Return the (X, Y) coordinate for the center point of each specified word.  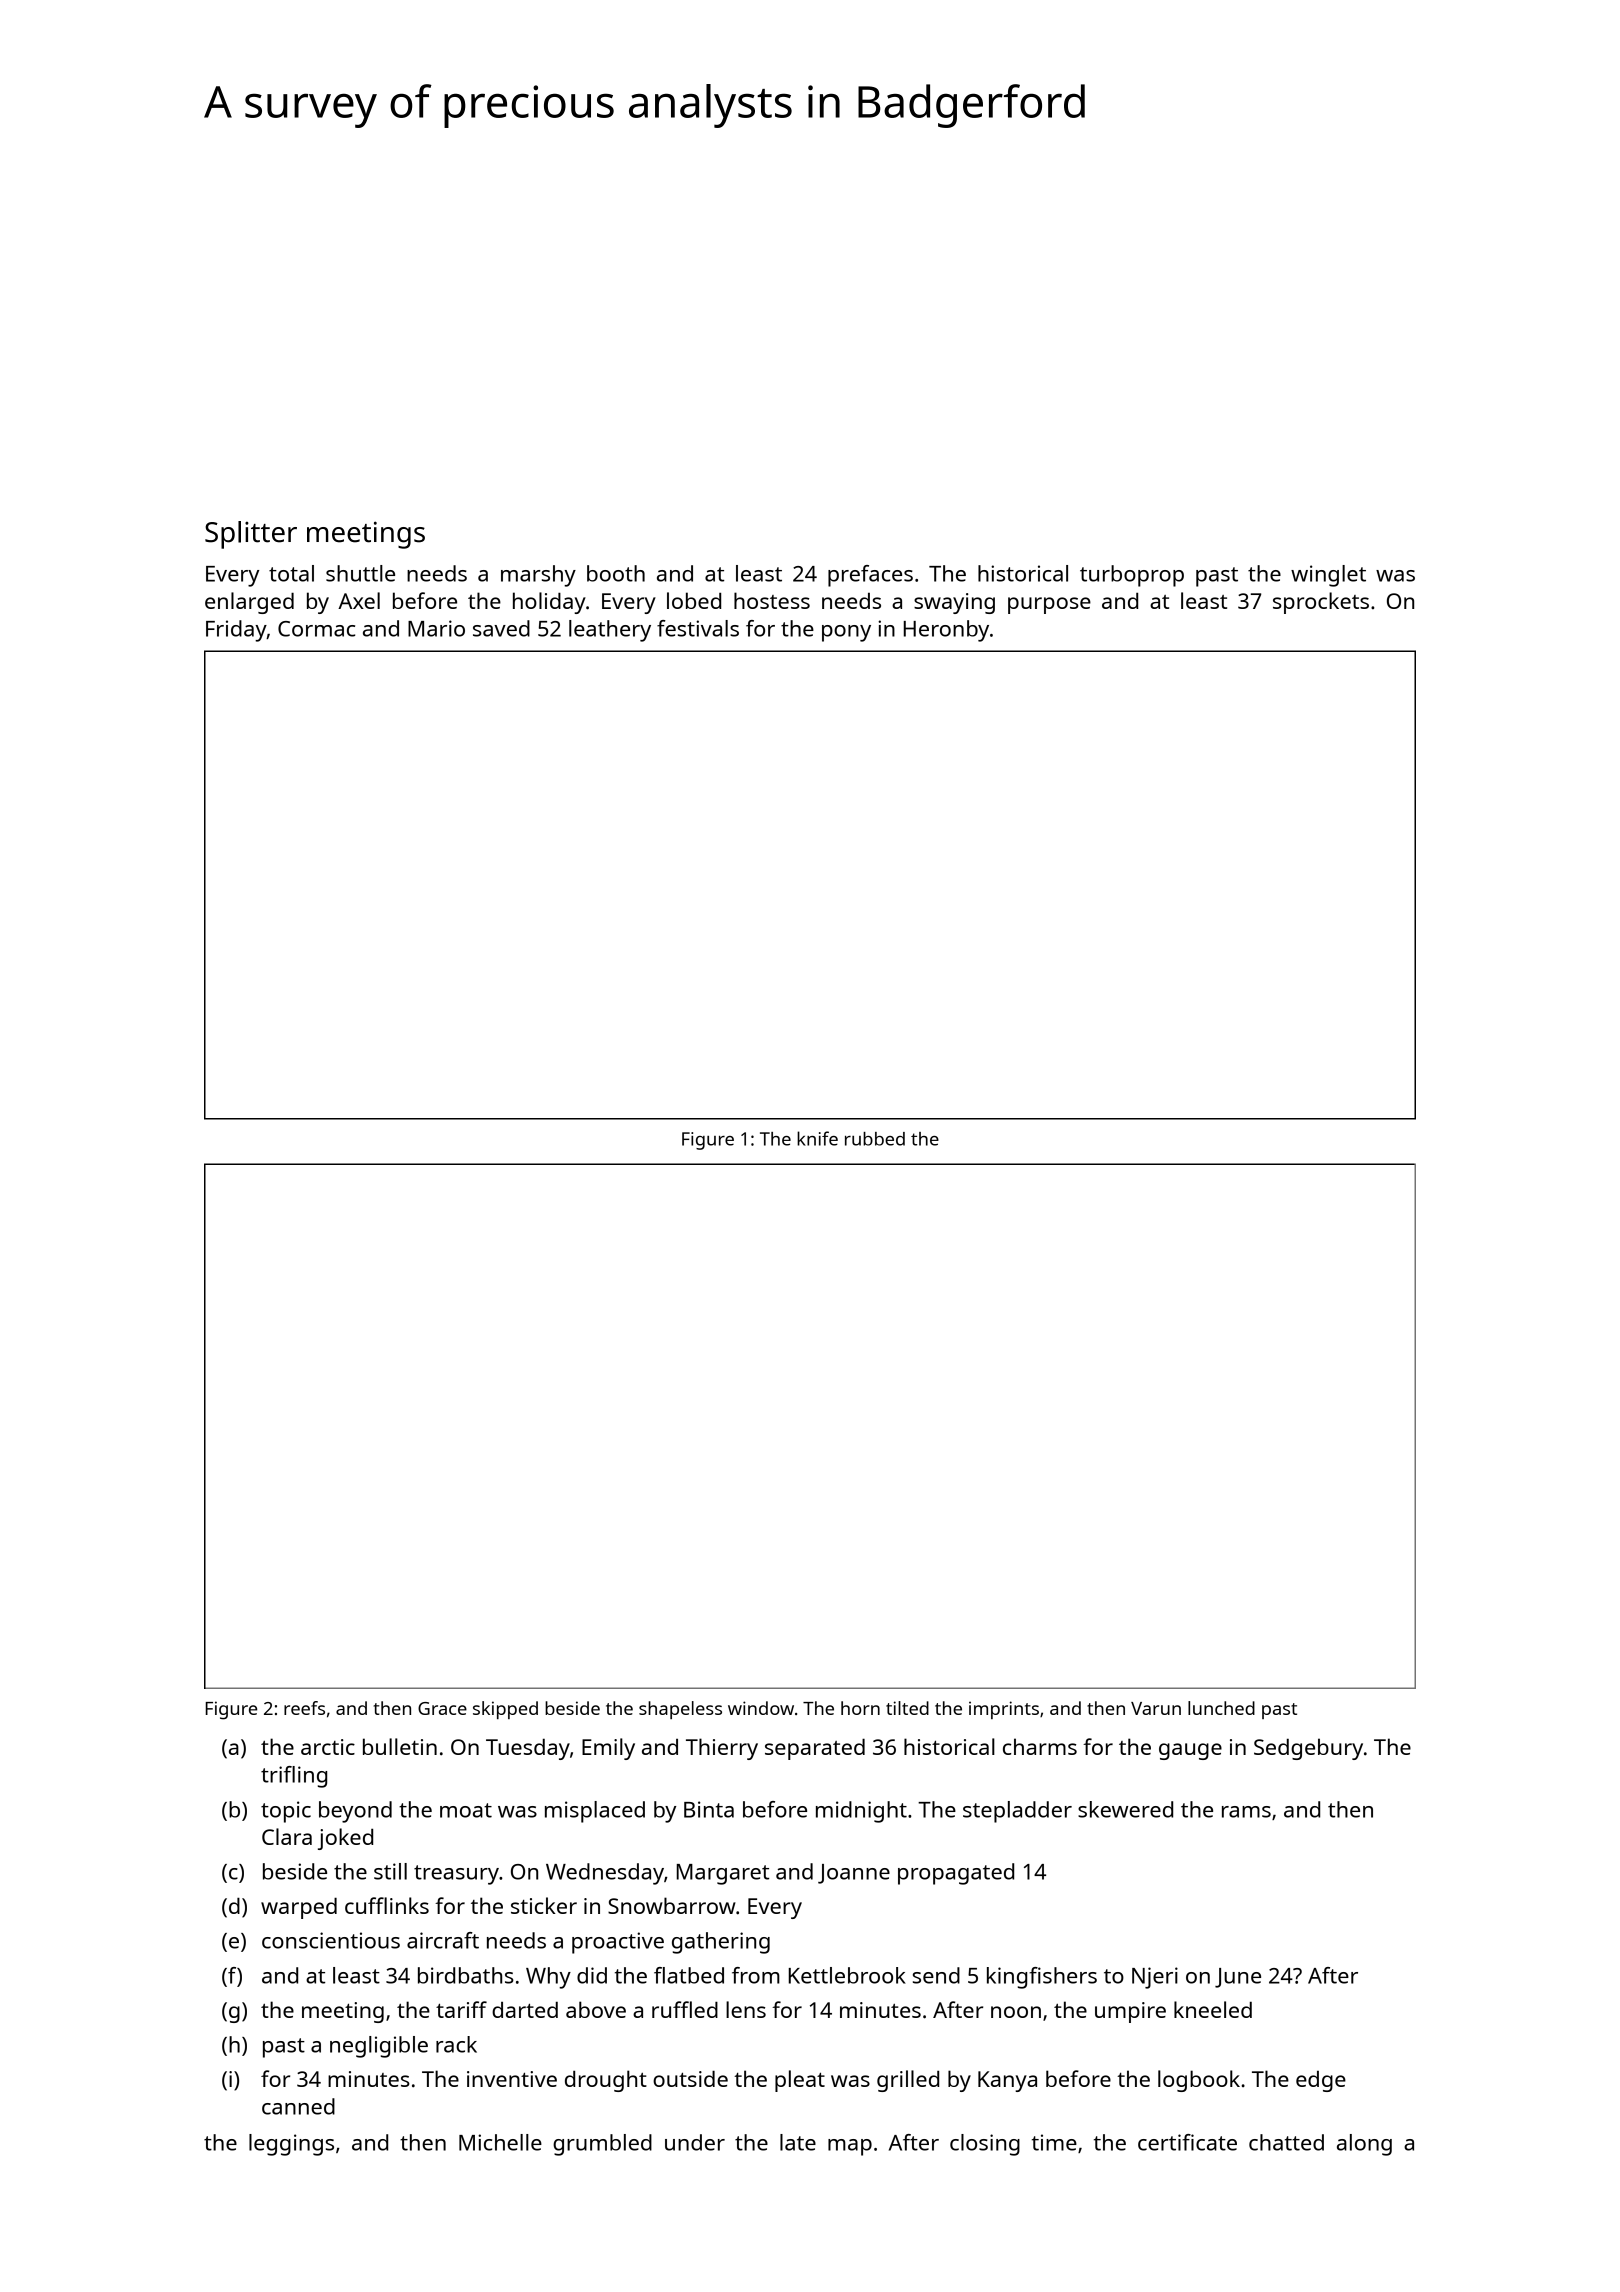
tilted (907, 1708)
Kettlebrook (847, 1975)
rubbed (875, 1139)
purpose (1049, 605)
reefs (304, 1708)
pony (846, 633)
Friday (236, 631)
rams (1246, 1812)
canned (298, 2106)
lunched (1221, 1708)
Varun (1156, 1708)
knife (817, 1138)
